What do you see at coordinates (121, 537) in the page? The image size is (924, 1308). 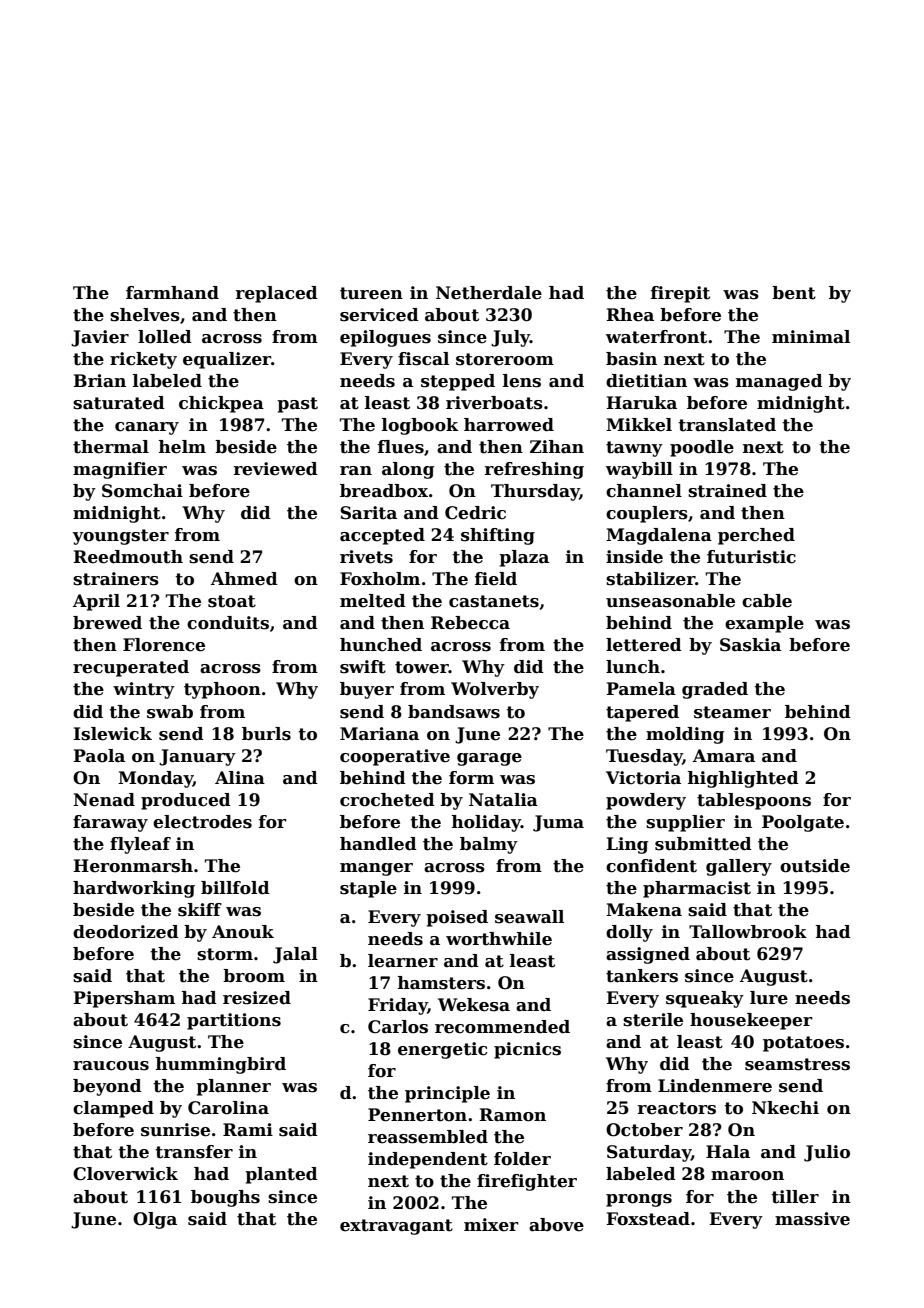 I see `youngster` at bounding box center [121, 537].
